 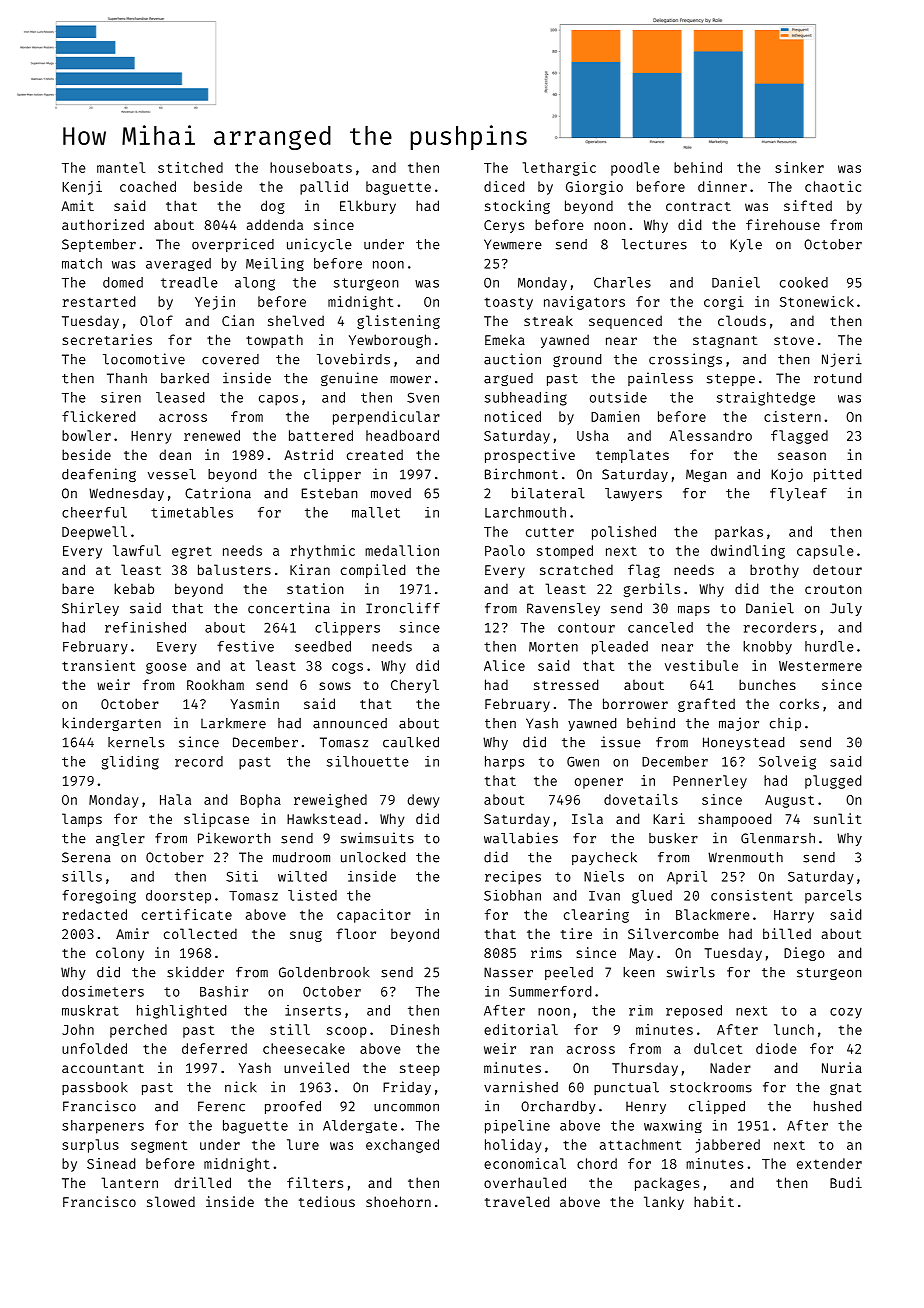 I want to click on inserts, so click(x=313, y=1010).
